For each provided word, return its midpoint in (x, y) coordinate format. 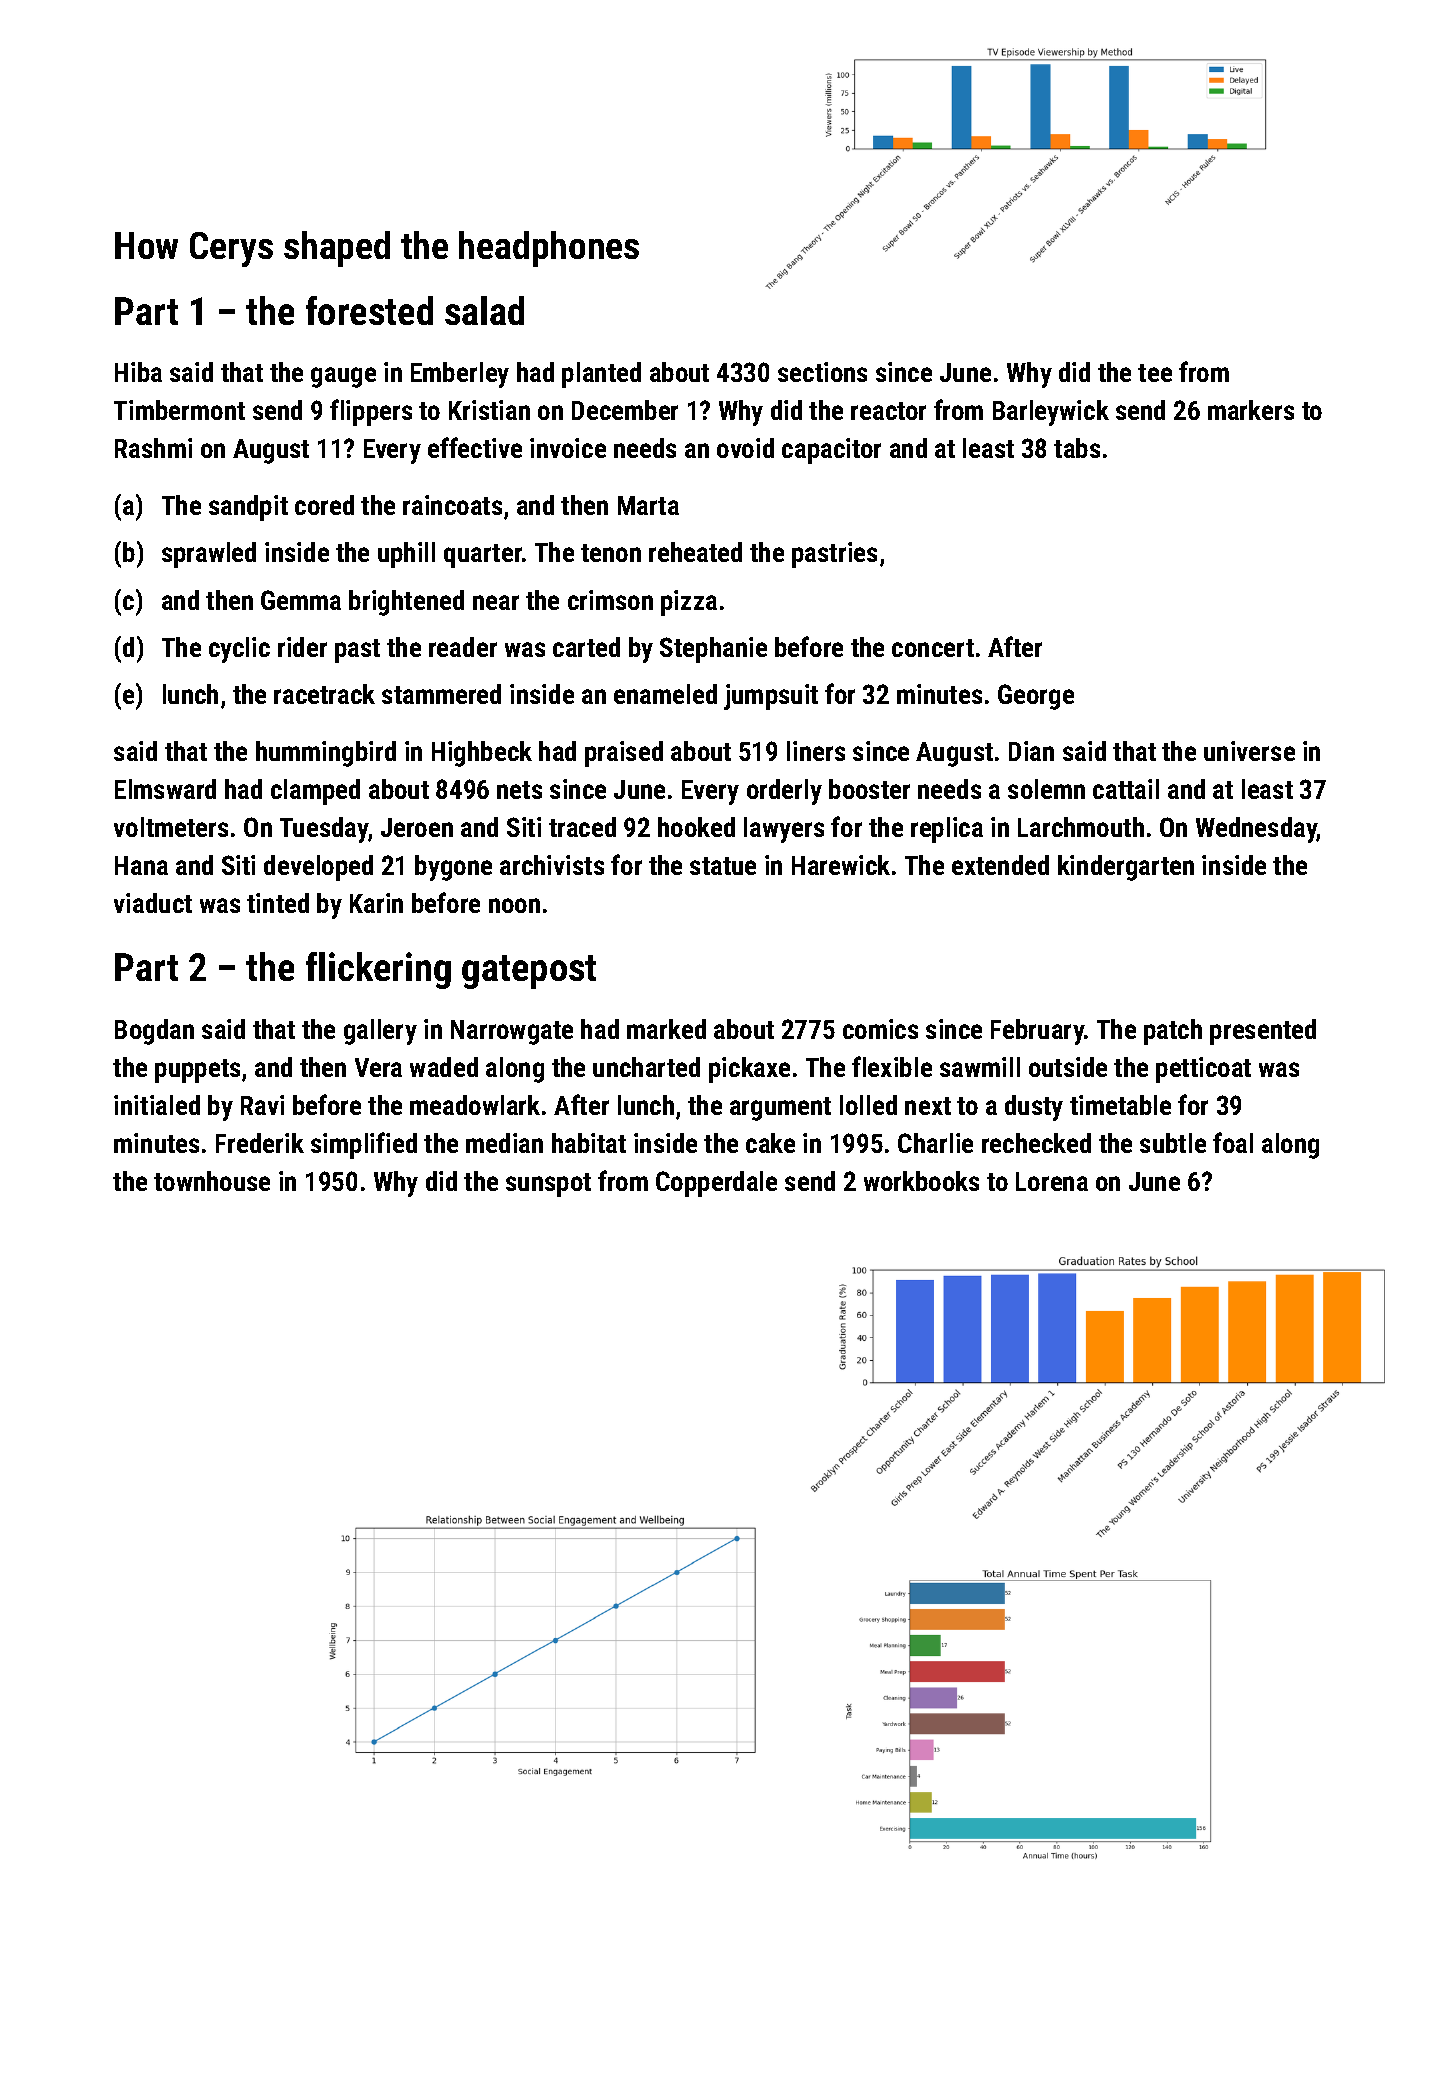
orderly (784, 792)
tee (1155, 373)
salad (484, 310)
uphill (406, 555)
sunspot (548, 1185)
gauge (343, 377)
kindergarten (1126, 868)
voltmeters (171, 827)
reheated (695, 552)
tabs (1077, 448)
